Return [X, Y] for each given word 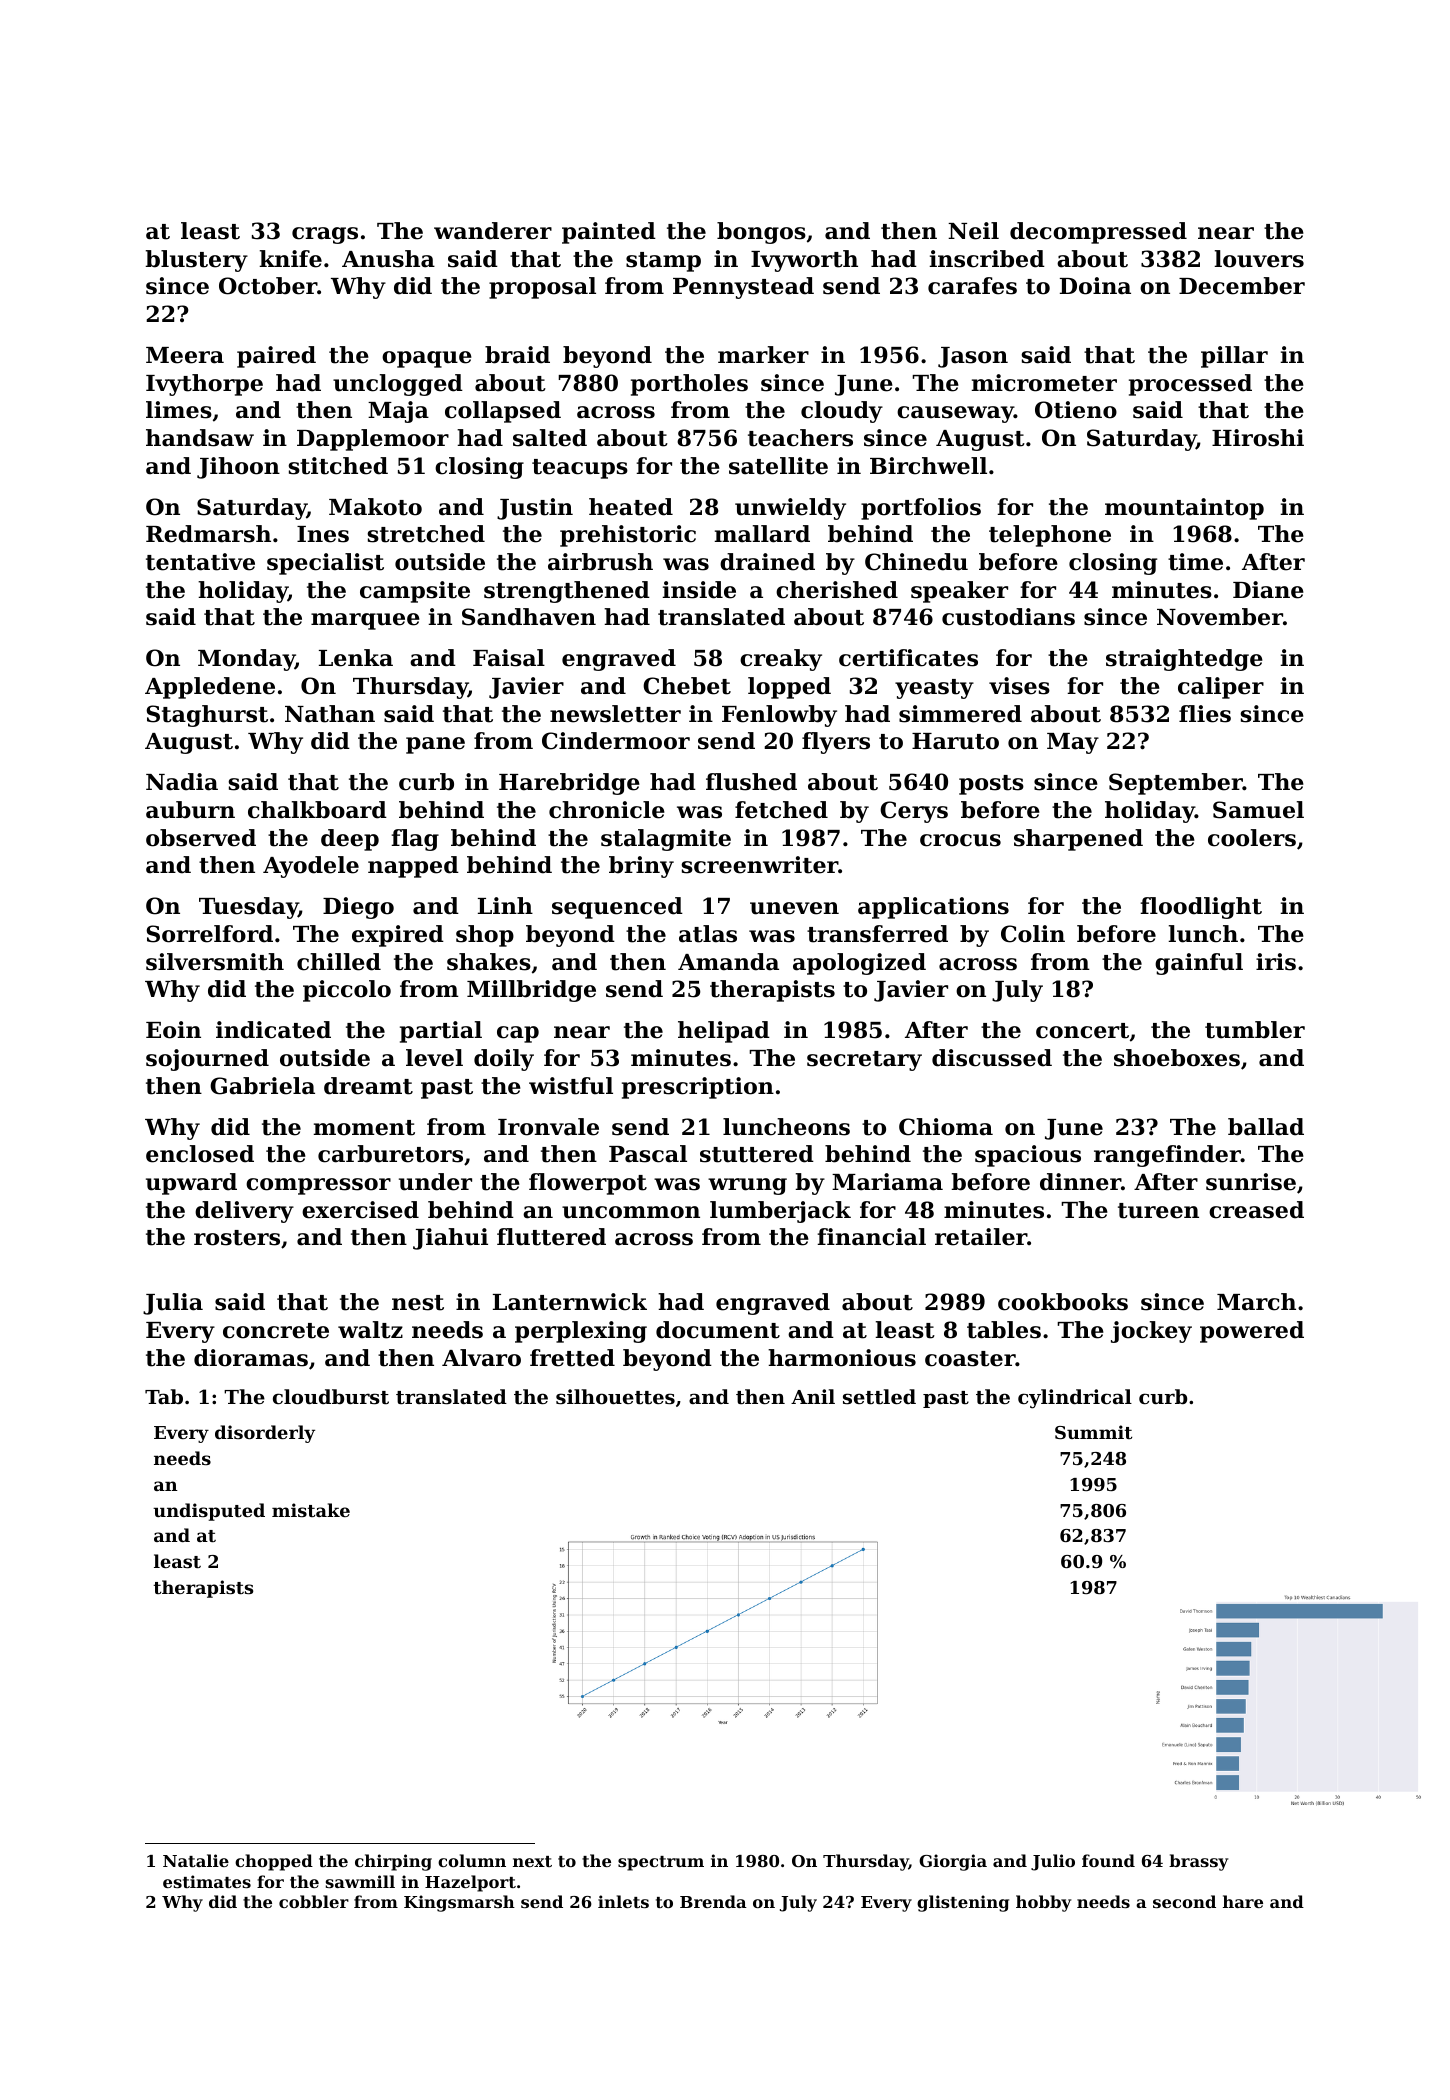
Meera [185, 355]
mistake [311, 1510]
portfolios [921, 509]
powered [1252, 1332]
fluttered [551, 1237]
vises [1019, 686]
